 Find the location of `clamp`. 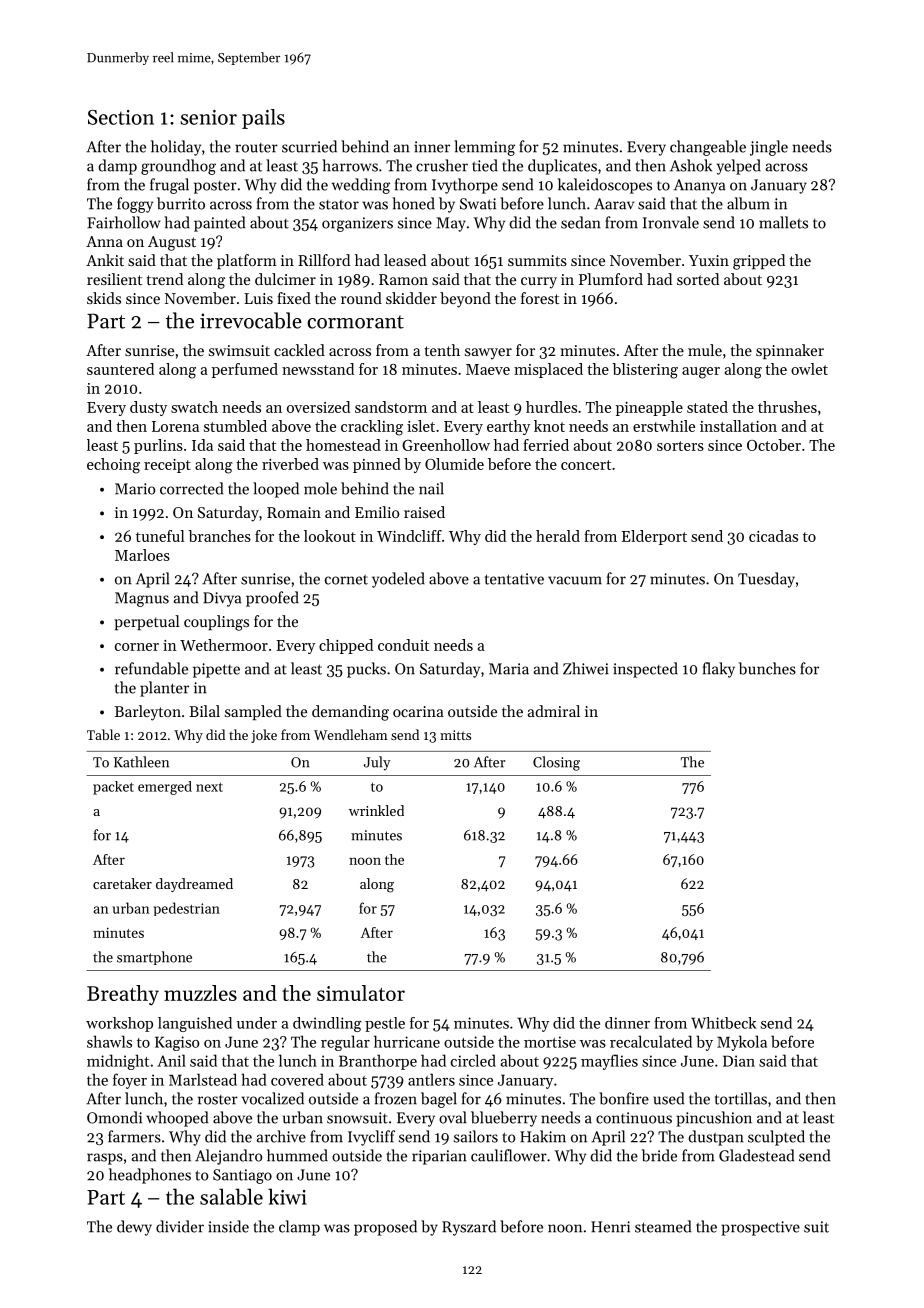

clamp is located at coordinates (299, 1228).
